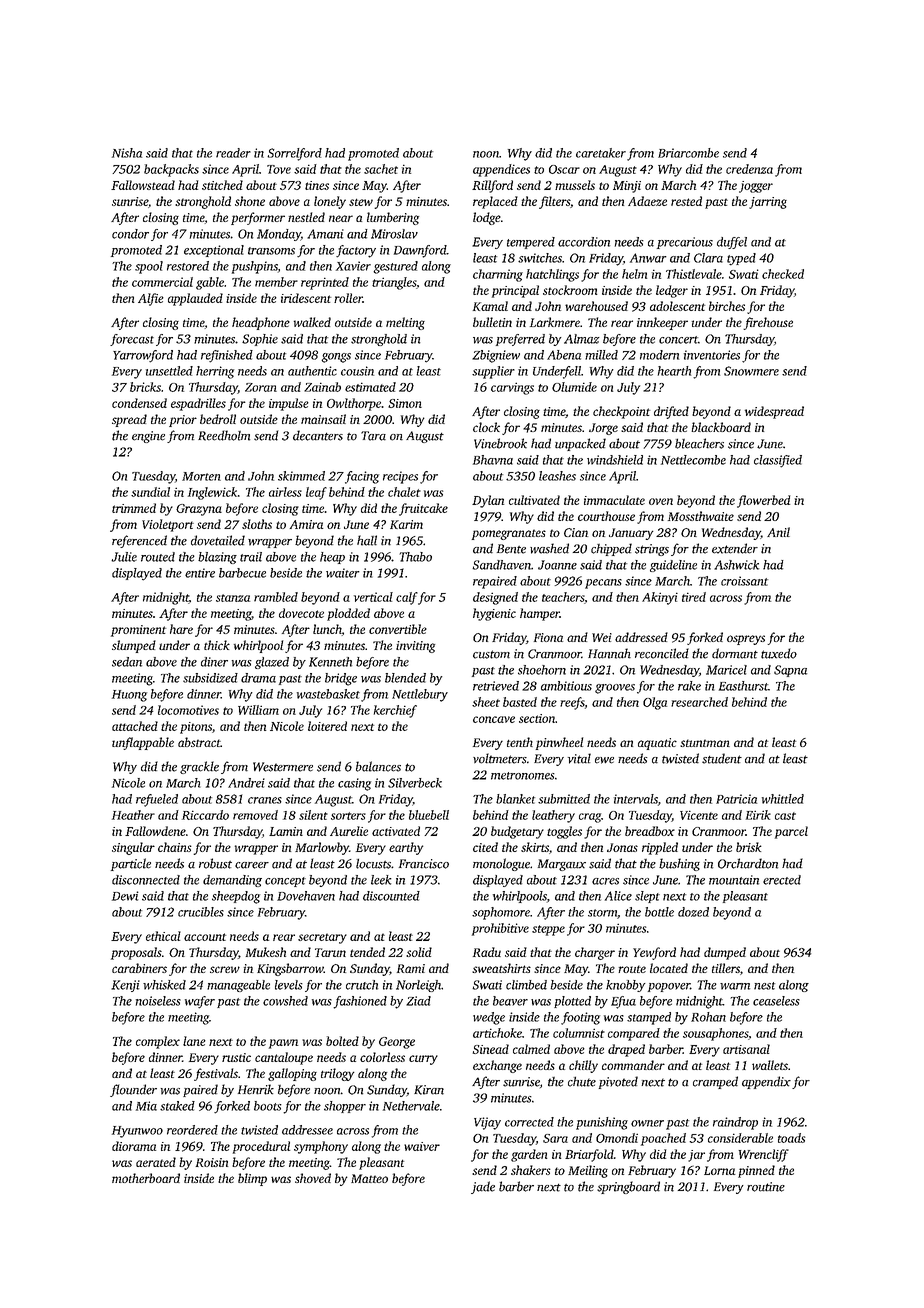  I want to click on reader, so click(233, 153).
